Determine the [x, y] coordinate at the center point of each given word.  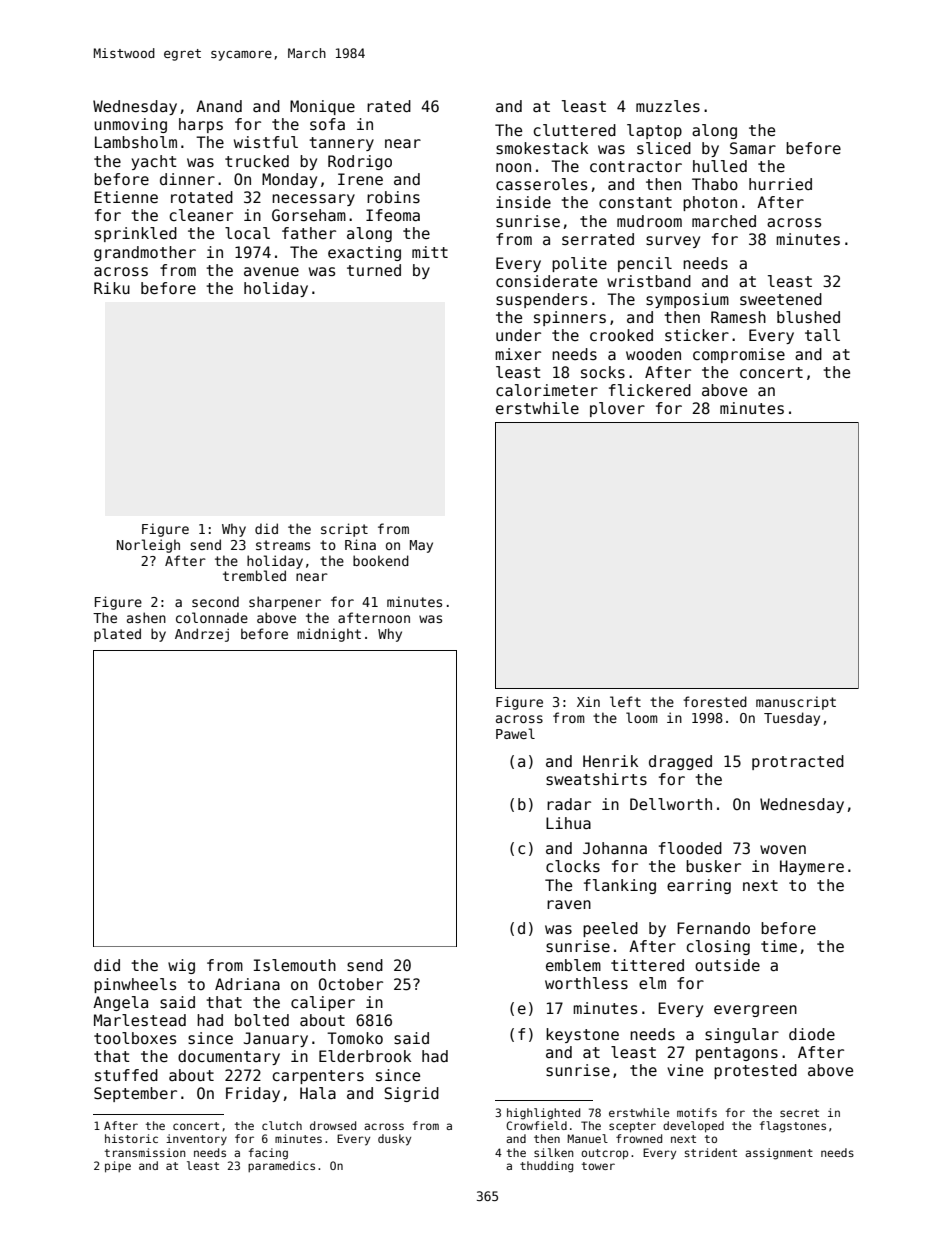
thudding [546, 1167]
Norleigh [148, 546]
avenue [271, 271]
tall [822, 335]
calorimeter [547, 390]
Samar [753, 148]
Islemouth [295, 965]
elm [652, 983]
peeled [610, 929]
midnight [329, 635]
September [135, 1094]
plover [617, 409]
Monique [322, 107]
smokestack [542, 148]
